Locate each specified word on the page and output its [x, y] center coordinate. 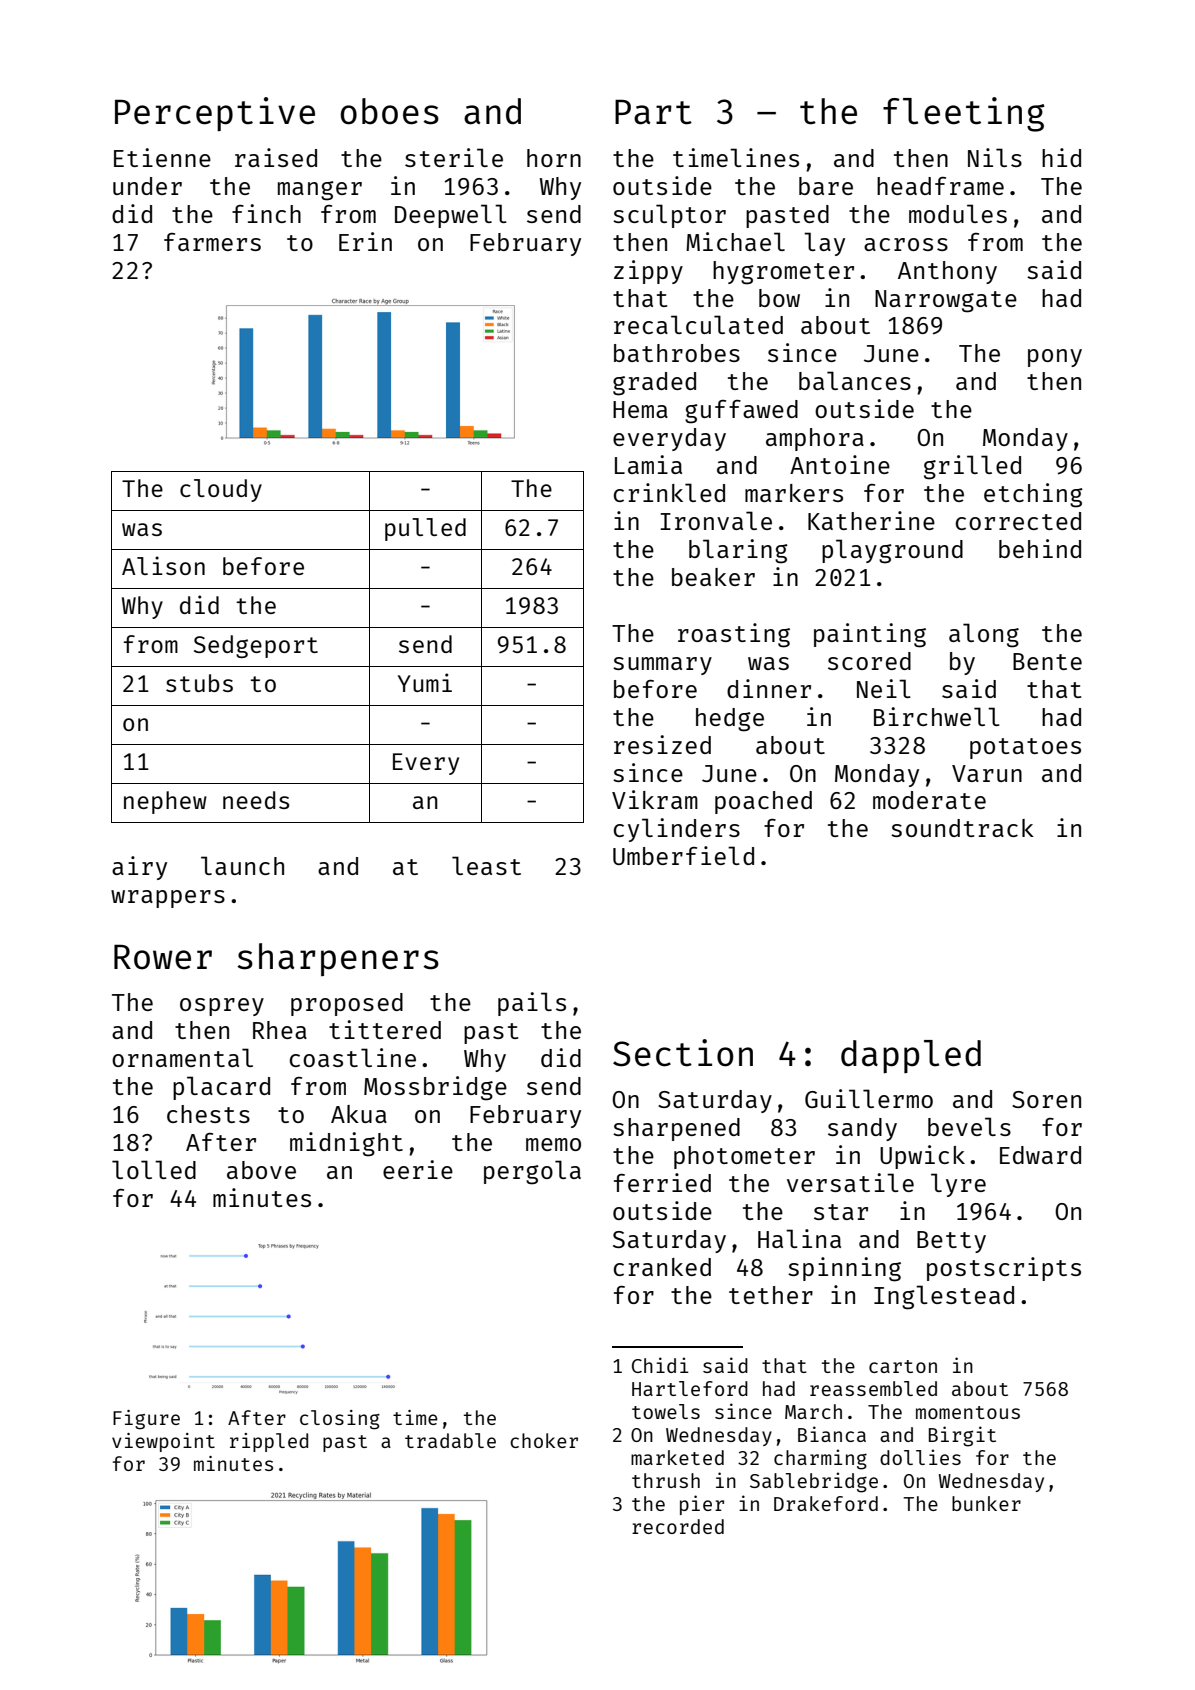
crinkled [669, 492]
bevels [969, 1126]
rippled [269, 1442]
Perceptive [215, 114]
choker [544, 1440]
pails [532, 1004]
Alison [163, 565]
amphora [815, 439]
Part [653, 112]
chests [208, 1114]
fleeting [964, 114]
